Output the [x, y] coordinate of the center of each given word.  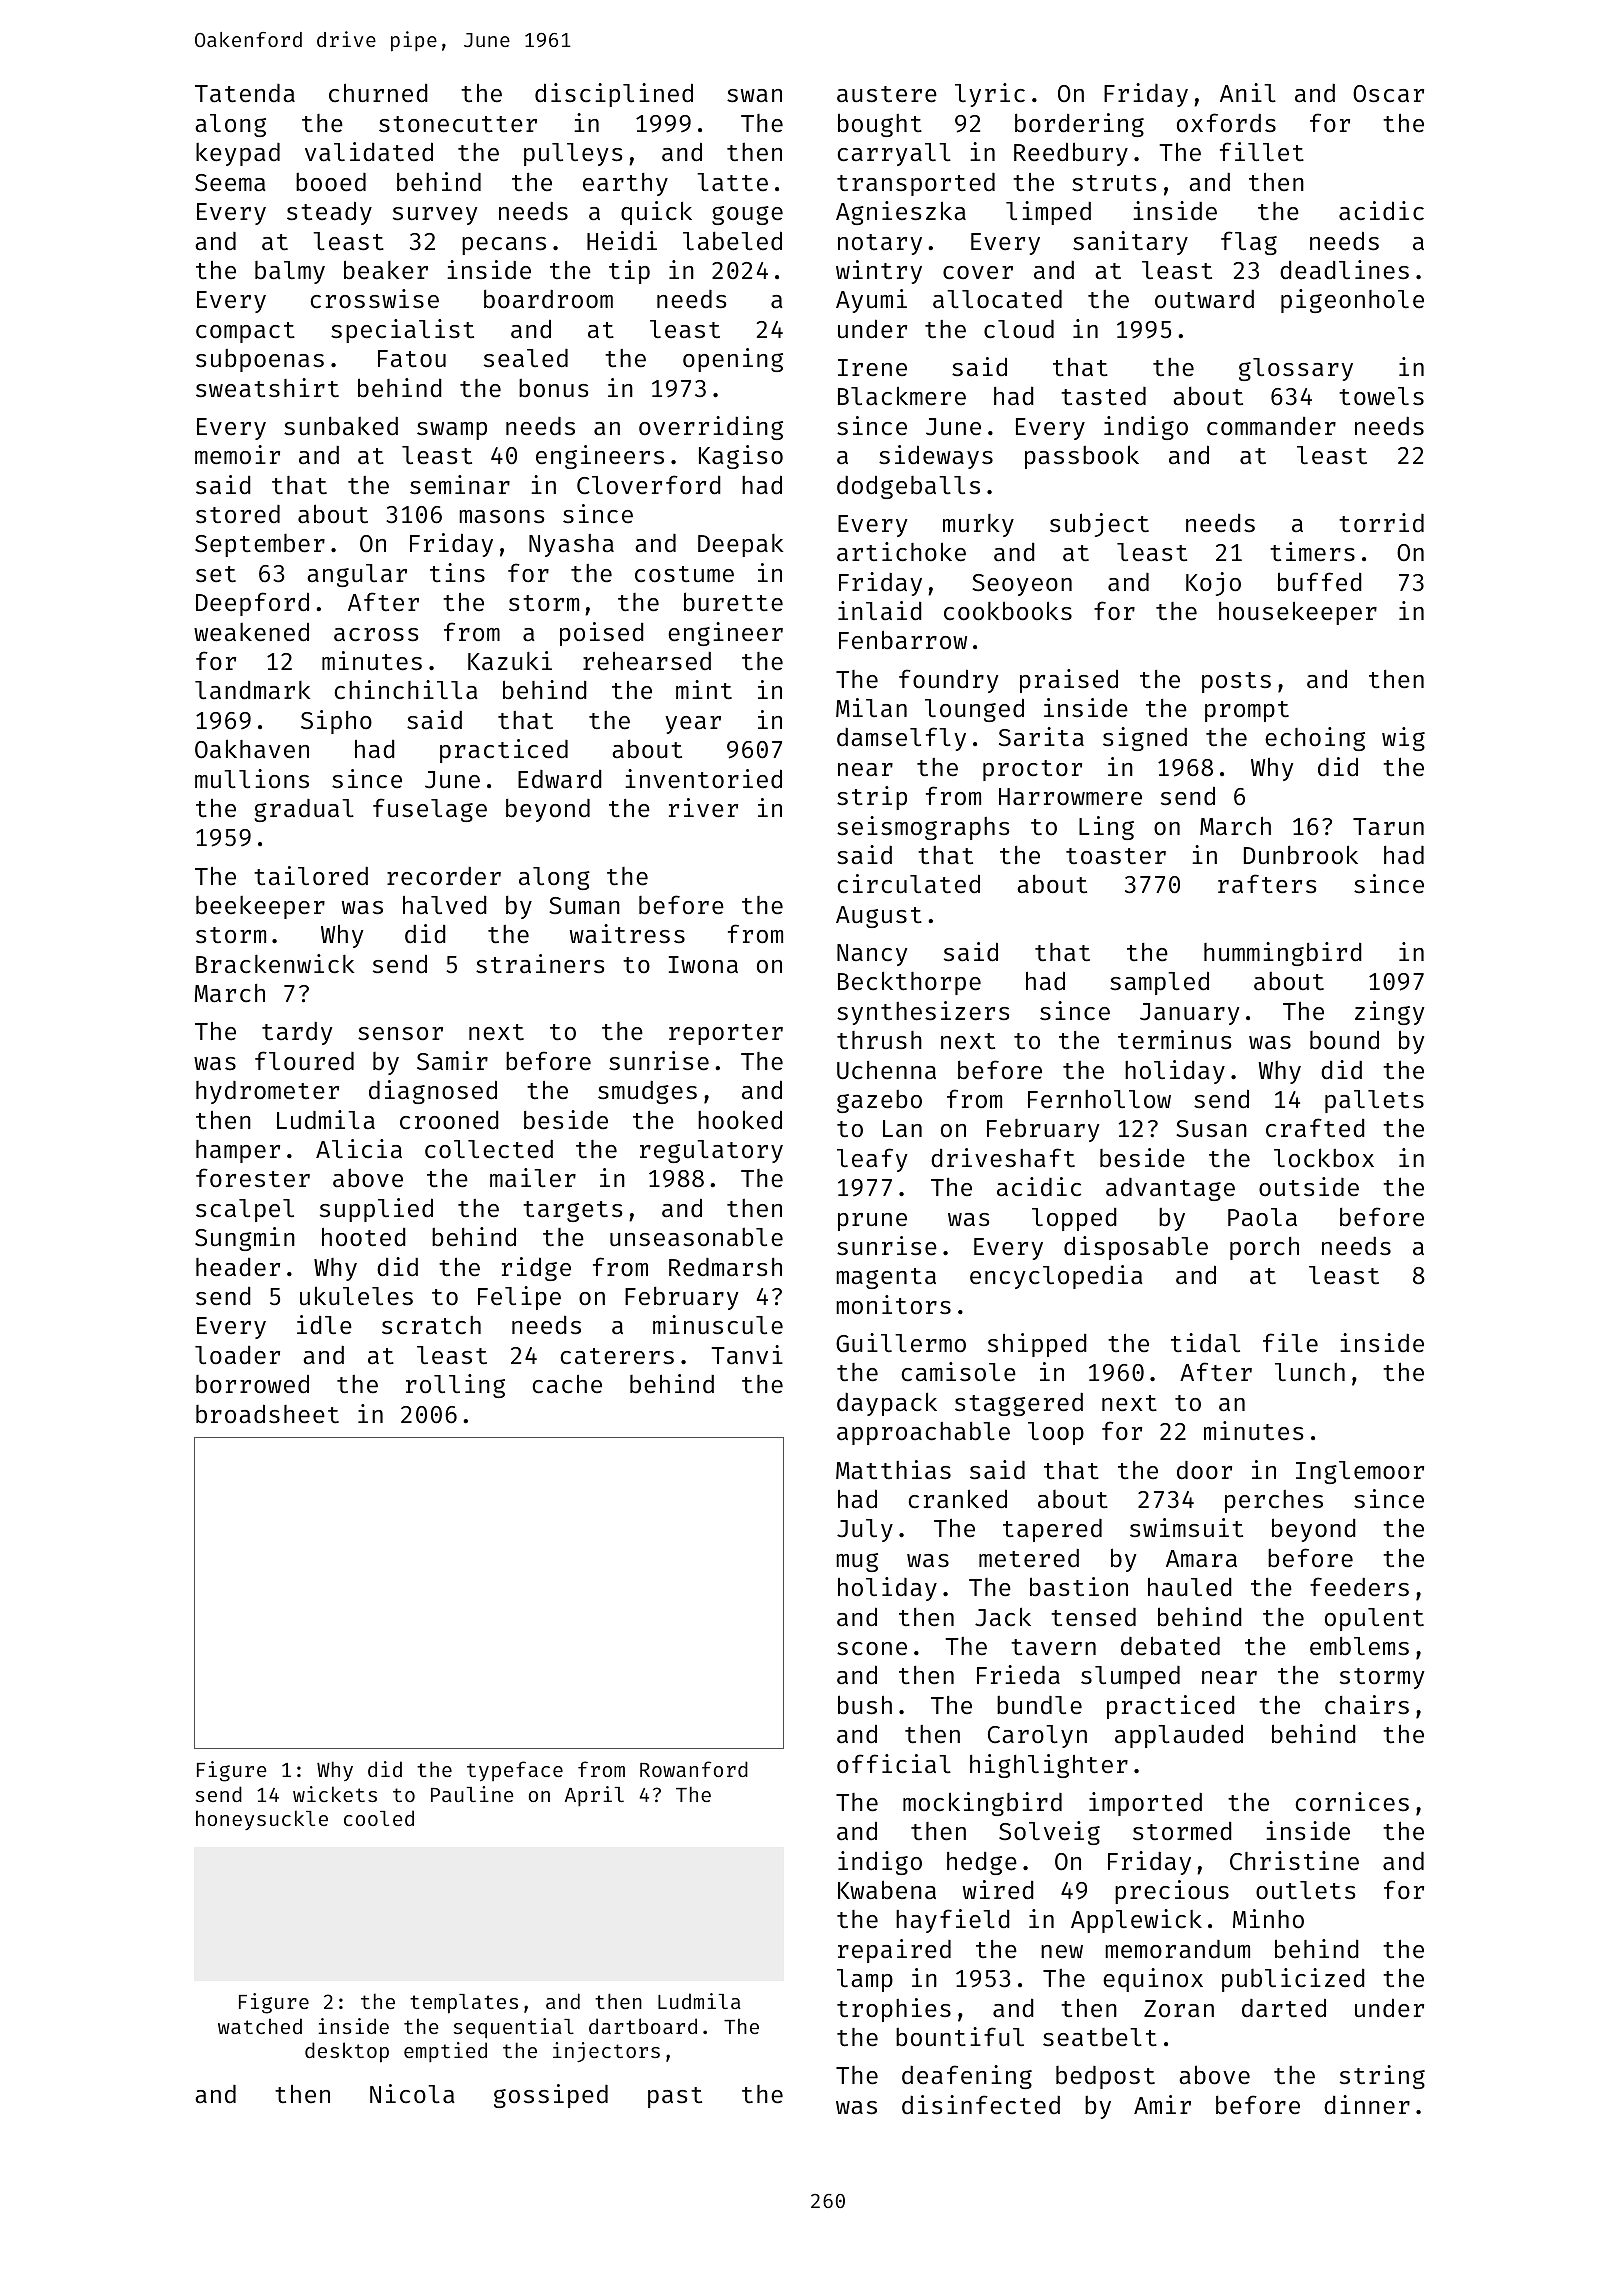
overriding [711, 428]
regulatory [711, 1151]
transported [916, 184]
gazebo [879, 1101]
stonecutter [458, 124]
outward [1204, 299]
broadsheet [267, 1414]
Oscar [1388, 94]
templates [464, 2004]
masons [502, 517]
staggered [1019, 1404]
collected [489, 1149]
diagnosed [433, 1092]
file [1290, 1343]
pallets [1374, 1101]
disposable [1136, 1248]
